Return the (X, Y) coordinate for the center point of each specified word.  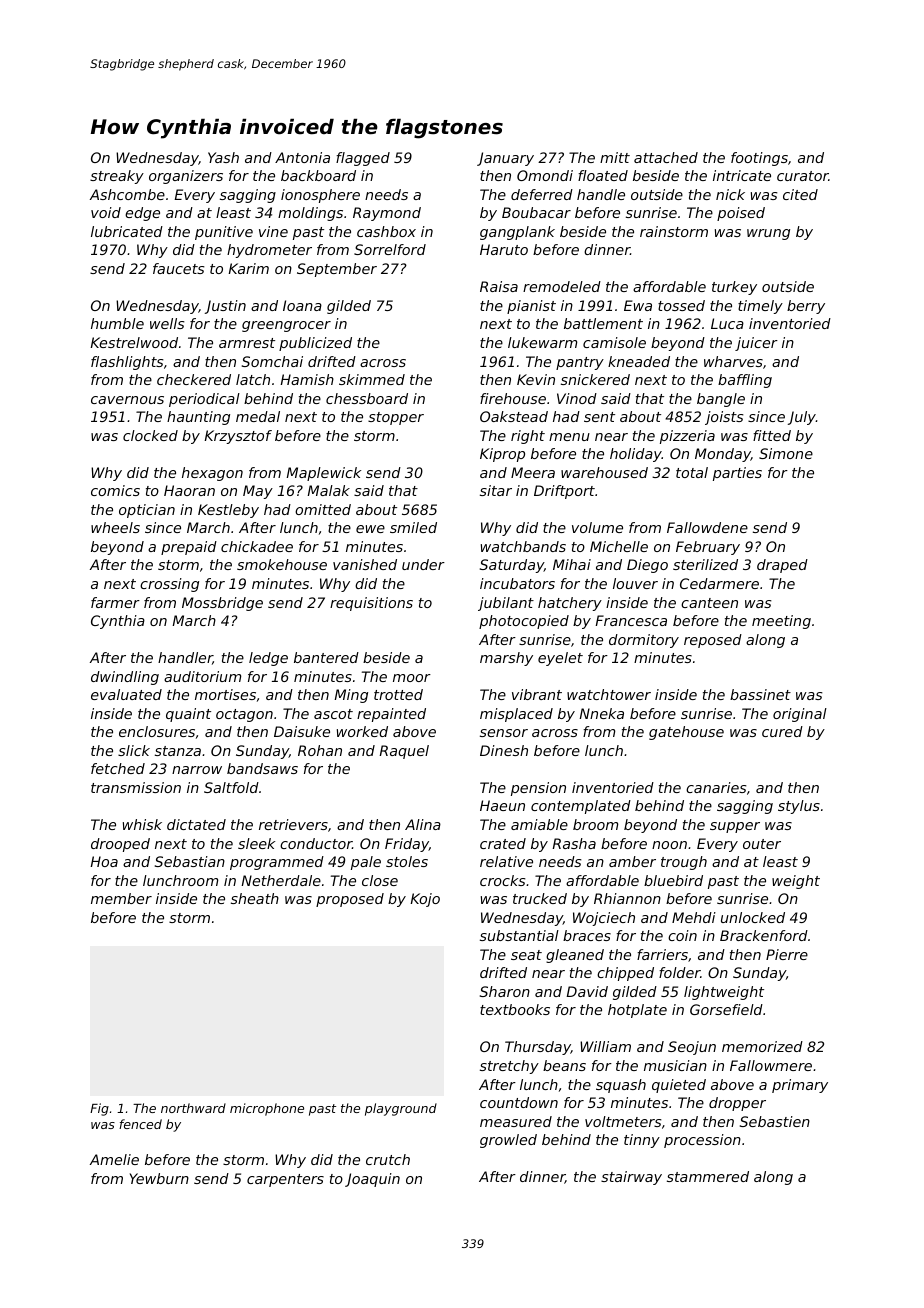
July (802, 418)
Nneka (601, 713)
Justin (225, 307)
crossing (169, 585)
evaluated (126, 694)
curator (803, 176)
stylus (799, 807)
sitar (496, 490)
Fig (99, 1109)
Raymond (387, 214)
